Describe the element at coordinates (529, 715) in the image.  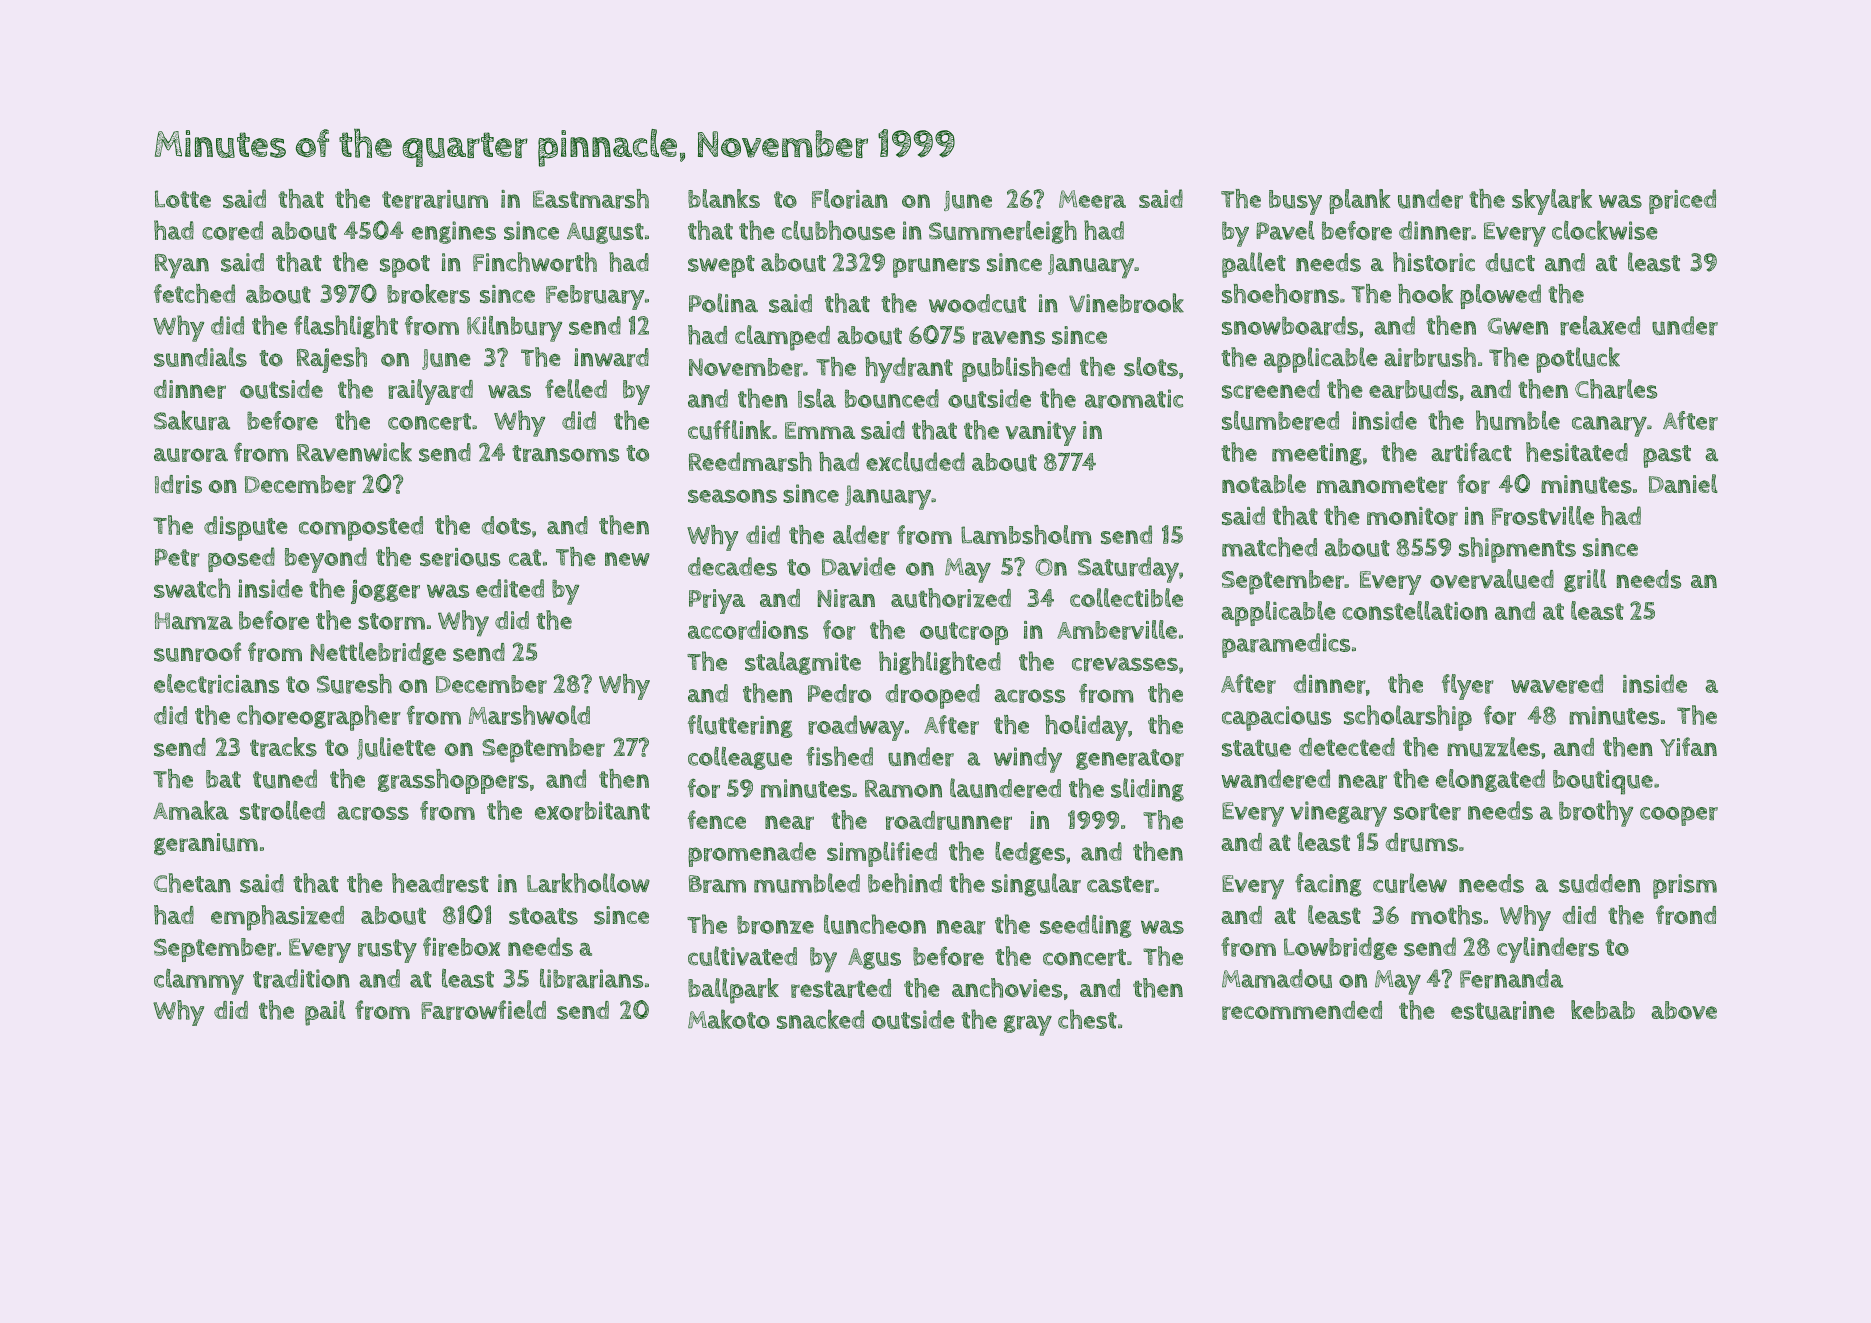
I see `Marshwold` at that location.
